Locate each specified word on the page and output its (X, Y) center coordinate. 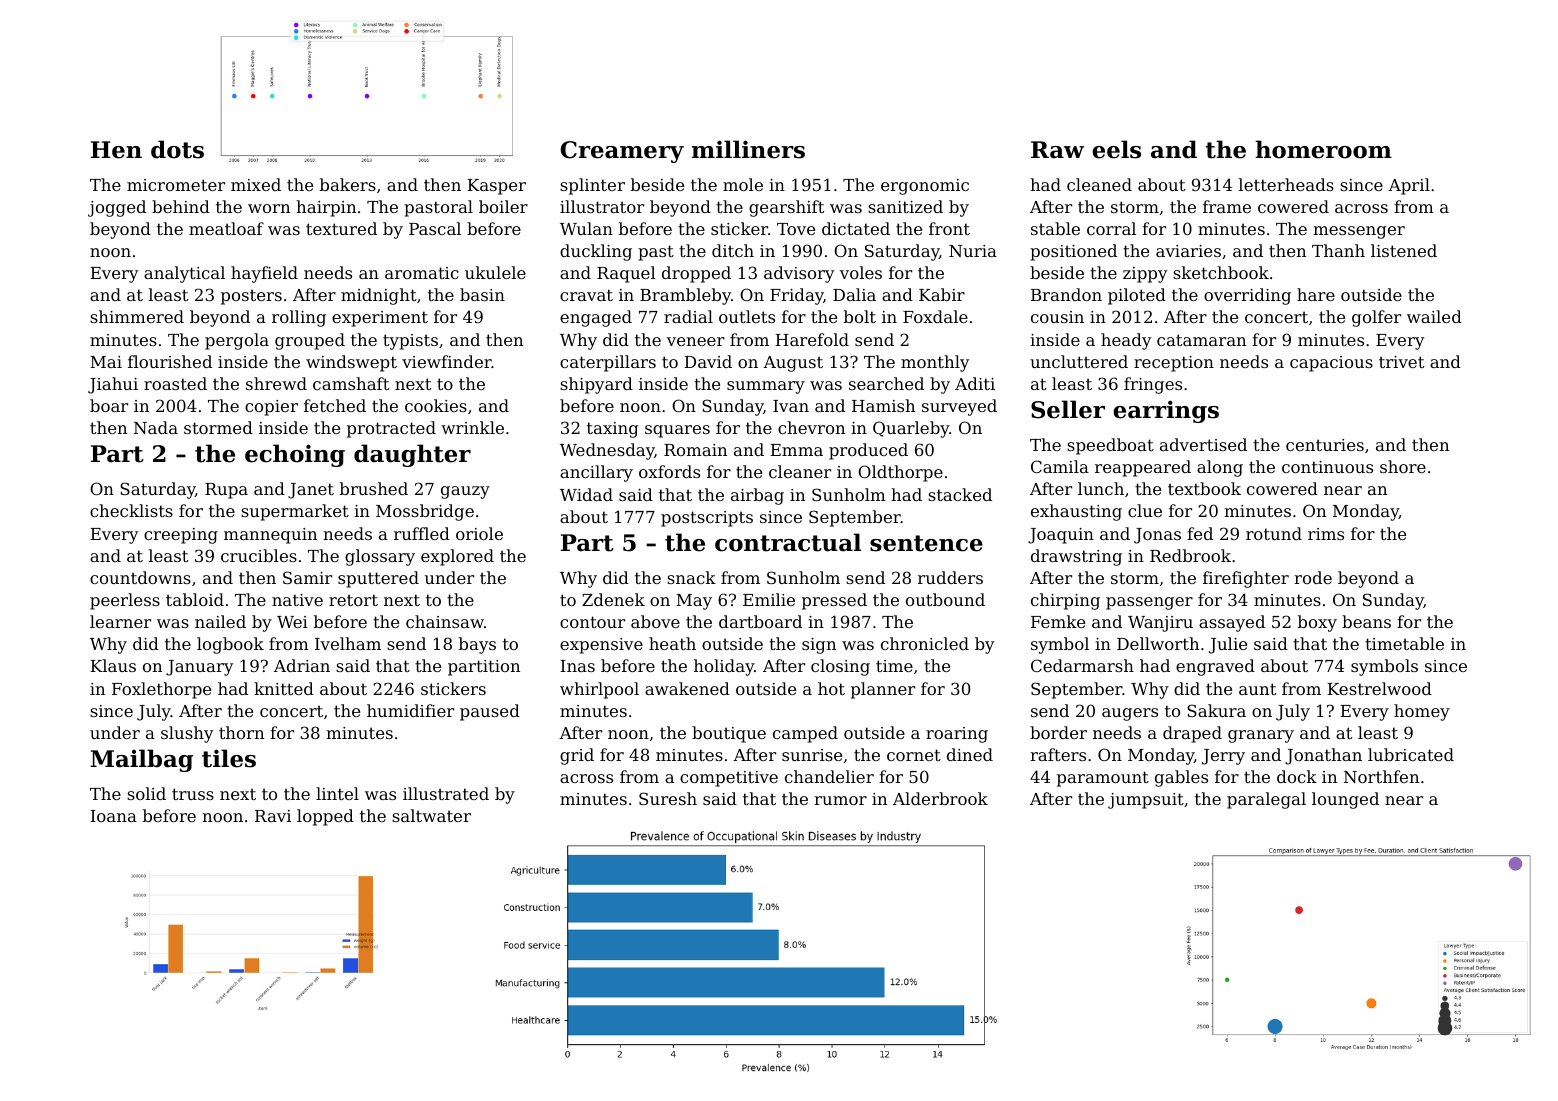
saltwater (431, 815)
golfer (1376, 318)
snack (691, 577)
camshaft (351, 383)
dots (177, 149)
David (708, 361)
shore (1403, 466)
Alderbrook (940, 798)
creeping (181, 536)
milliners (748, 149)
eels (1116, 149)
